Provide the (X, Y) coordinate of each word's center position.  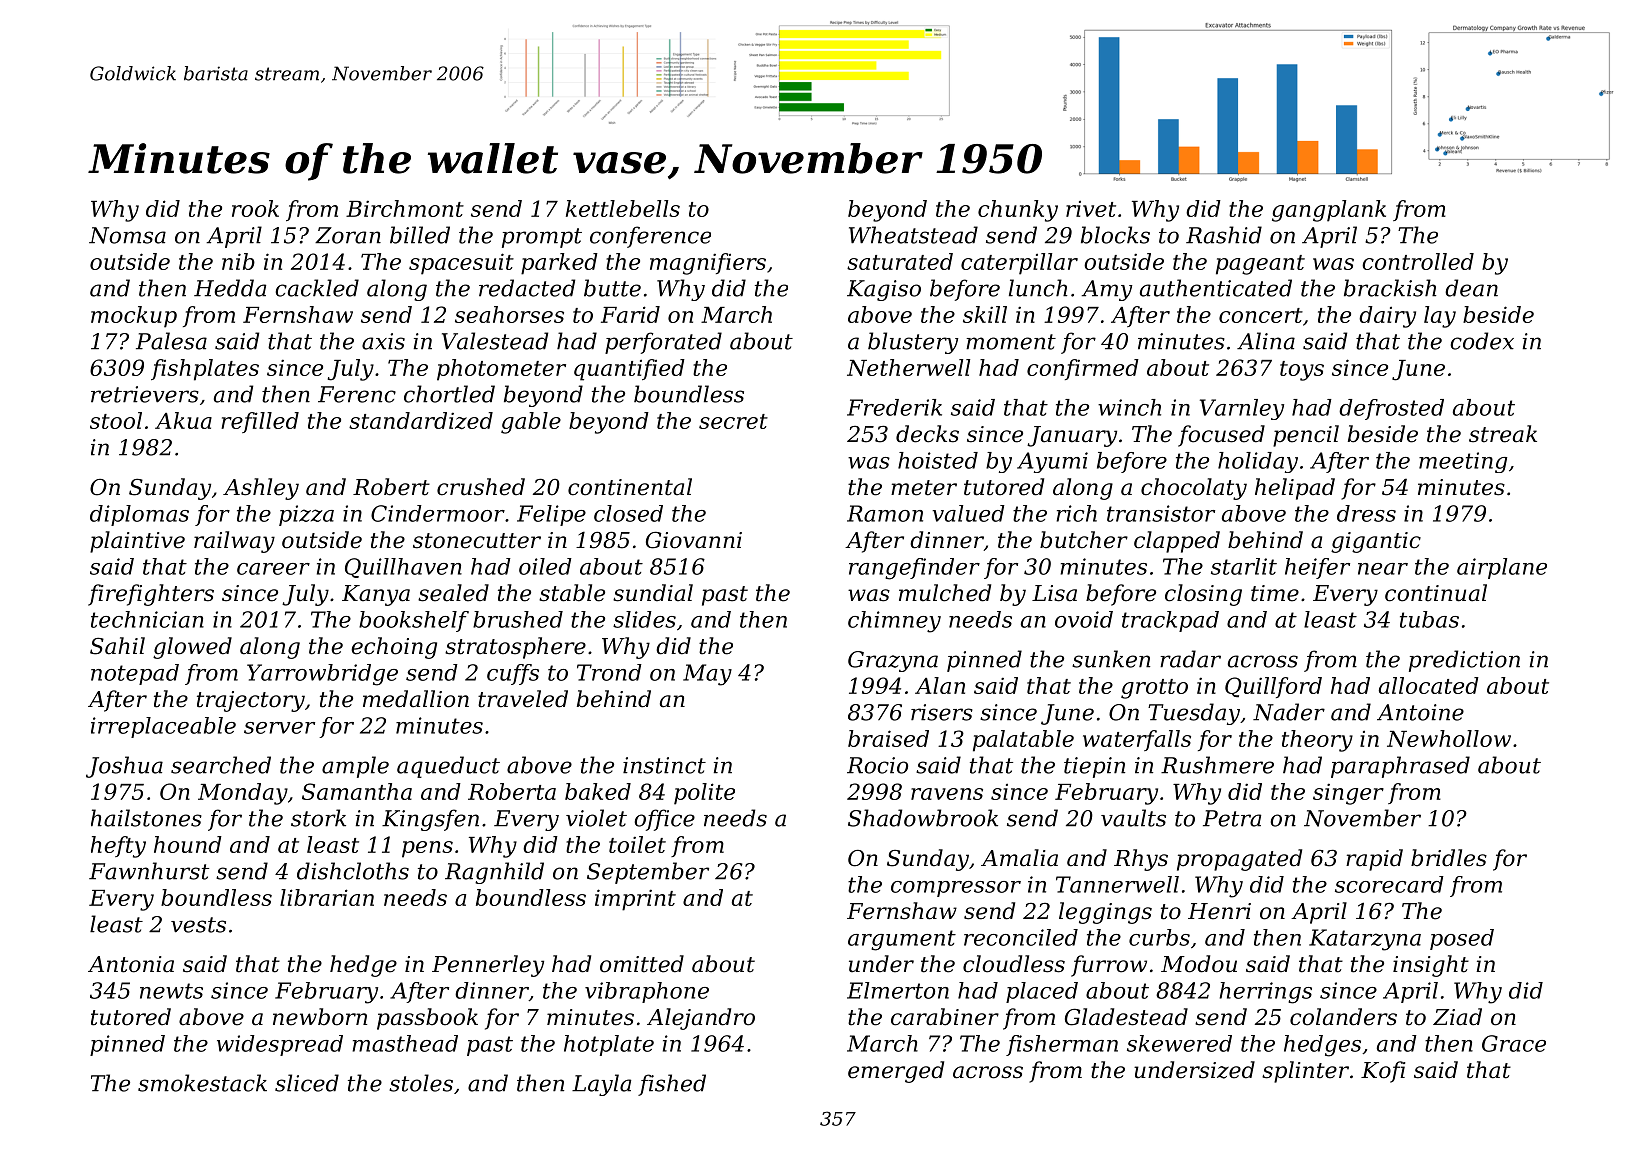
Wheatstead (913, 235)
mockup (134, 317)
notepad (135, 674)
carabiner (945, 1017)
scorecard (1389, 884)
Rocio (877, 765)
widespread (280, 1045)
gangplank (1329, 211)
